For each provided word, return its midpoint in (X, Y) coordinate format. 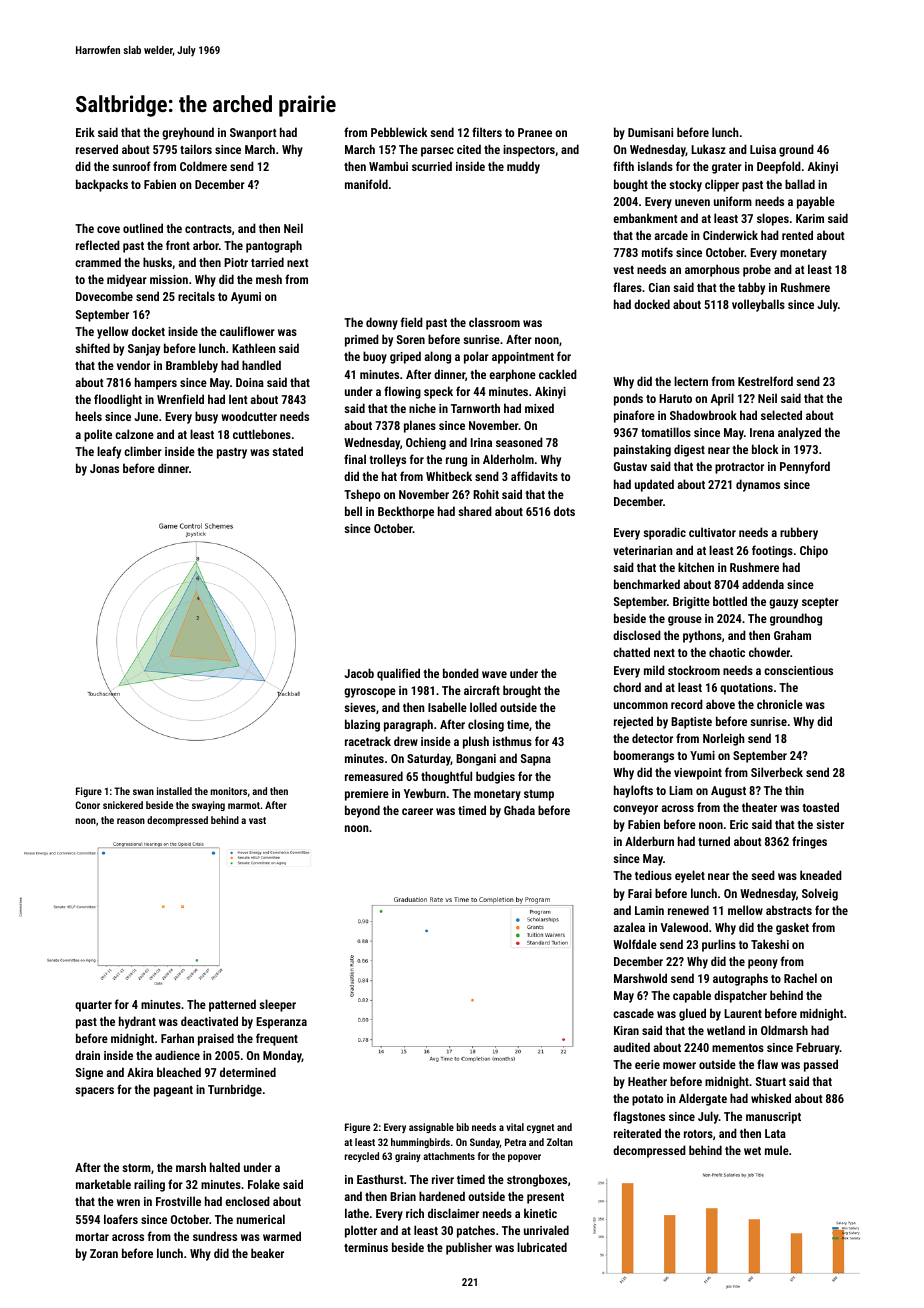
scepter (820, 603)
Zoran (104, 1253)
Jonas (104, 468)
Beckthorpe (406, 512)
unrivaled (546, 1230)
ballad (800, 184)
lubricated (542, 1247)
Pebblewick (399, 132)
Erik (85, 132)
